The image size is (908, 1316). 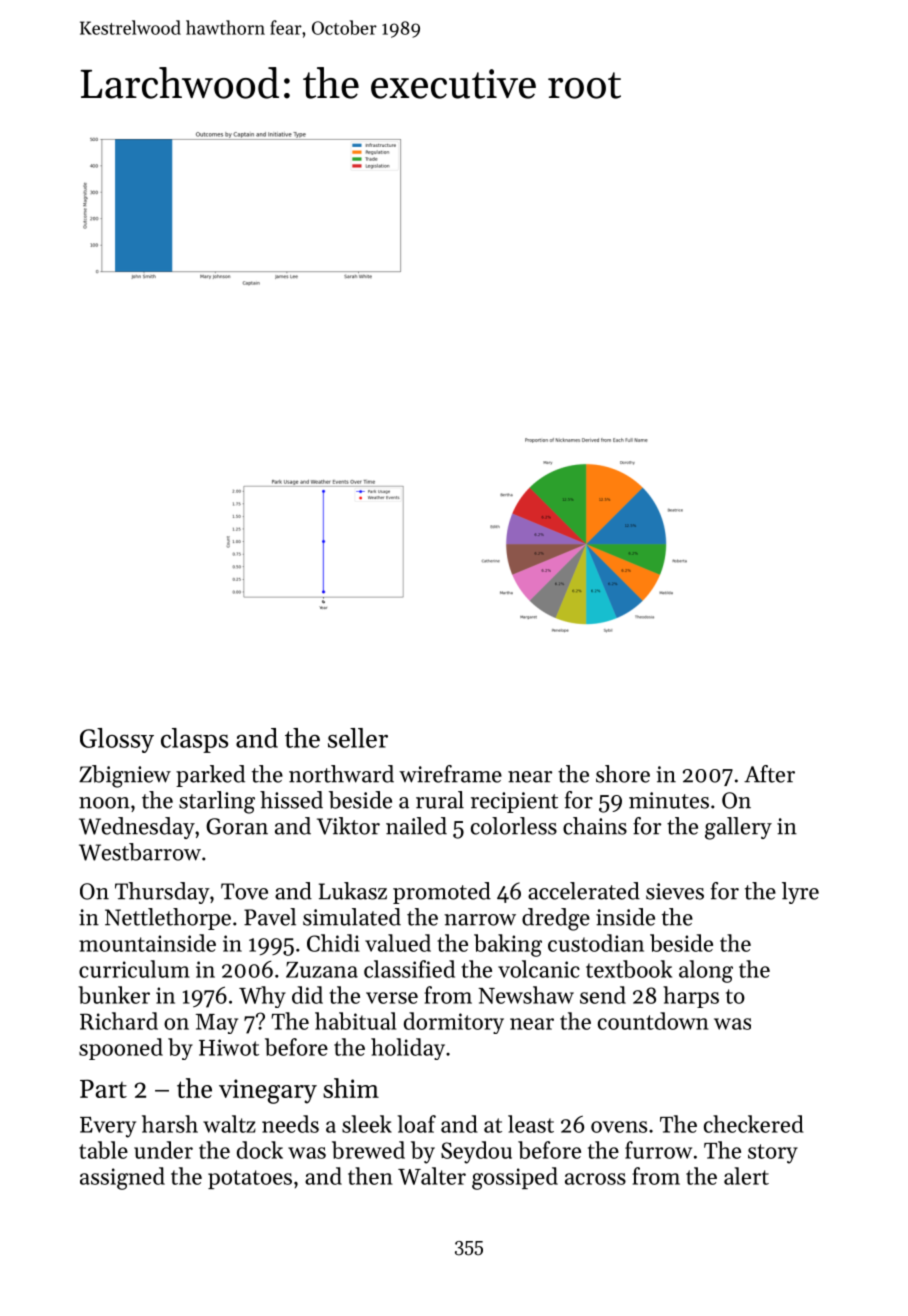 What do you see at coordinates (358, 738) in the image?
I see `seller` at bounding box center [358, 738].
